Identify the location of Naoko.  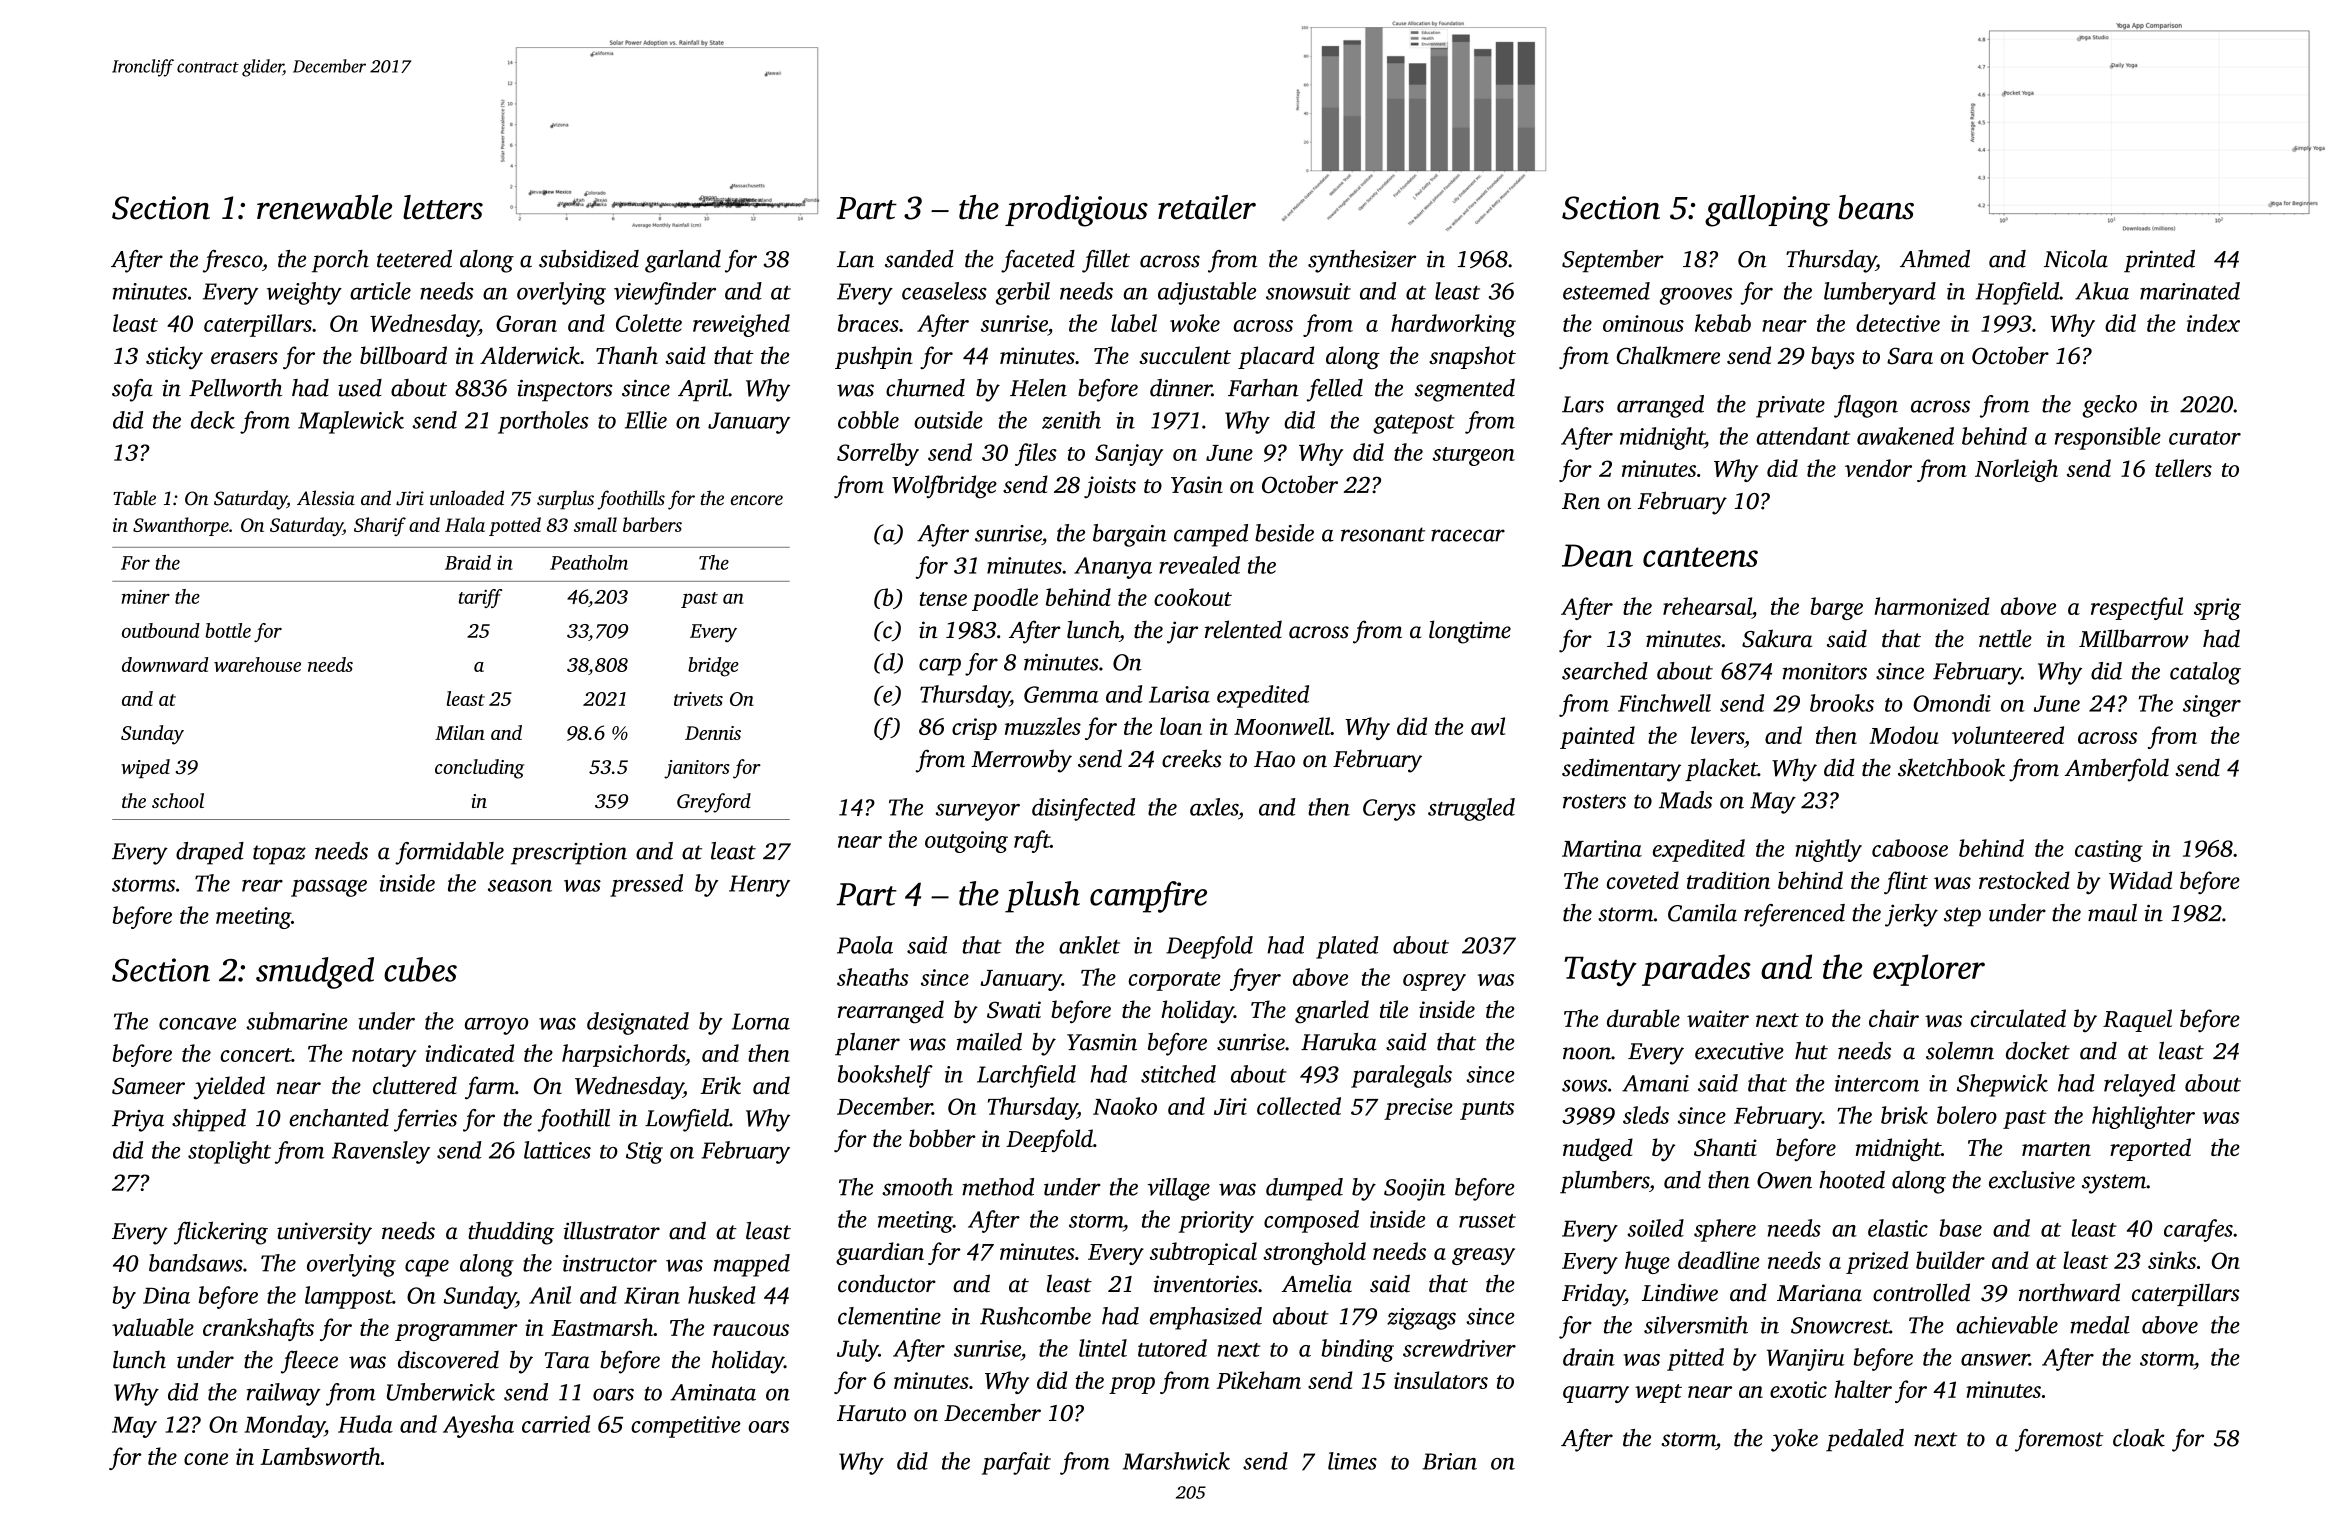
(1125, 1106).
